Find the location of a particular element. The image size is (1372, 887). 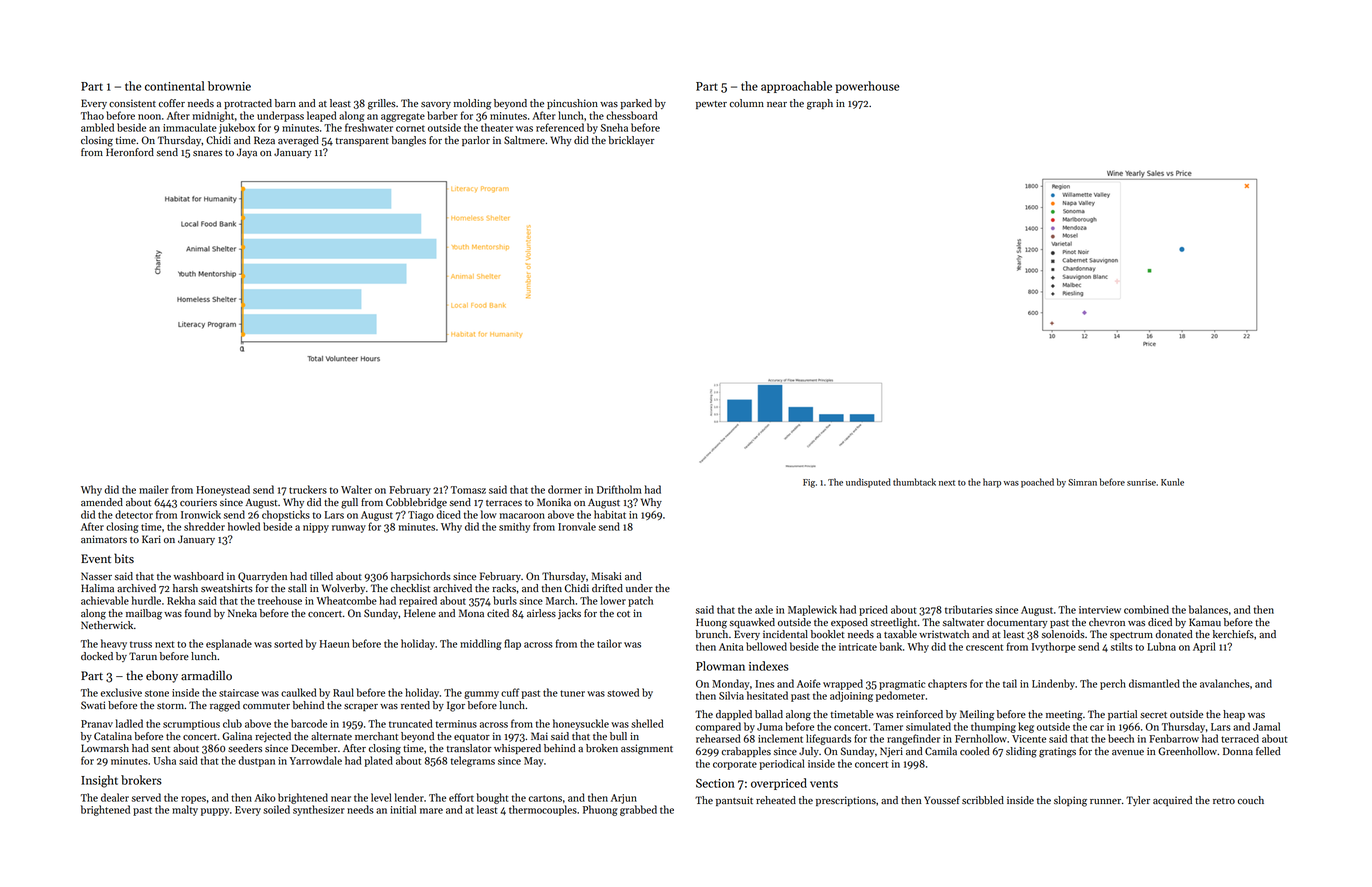

poached is located at coordinates (1037, 483).
